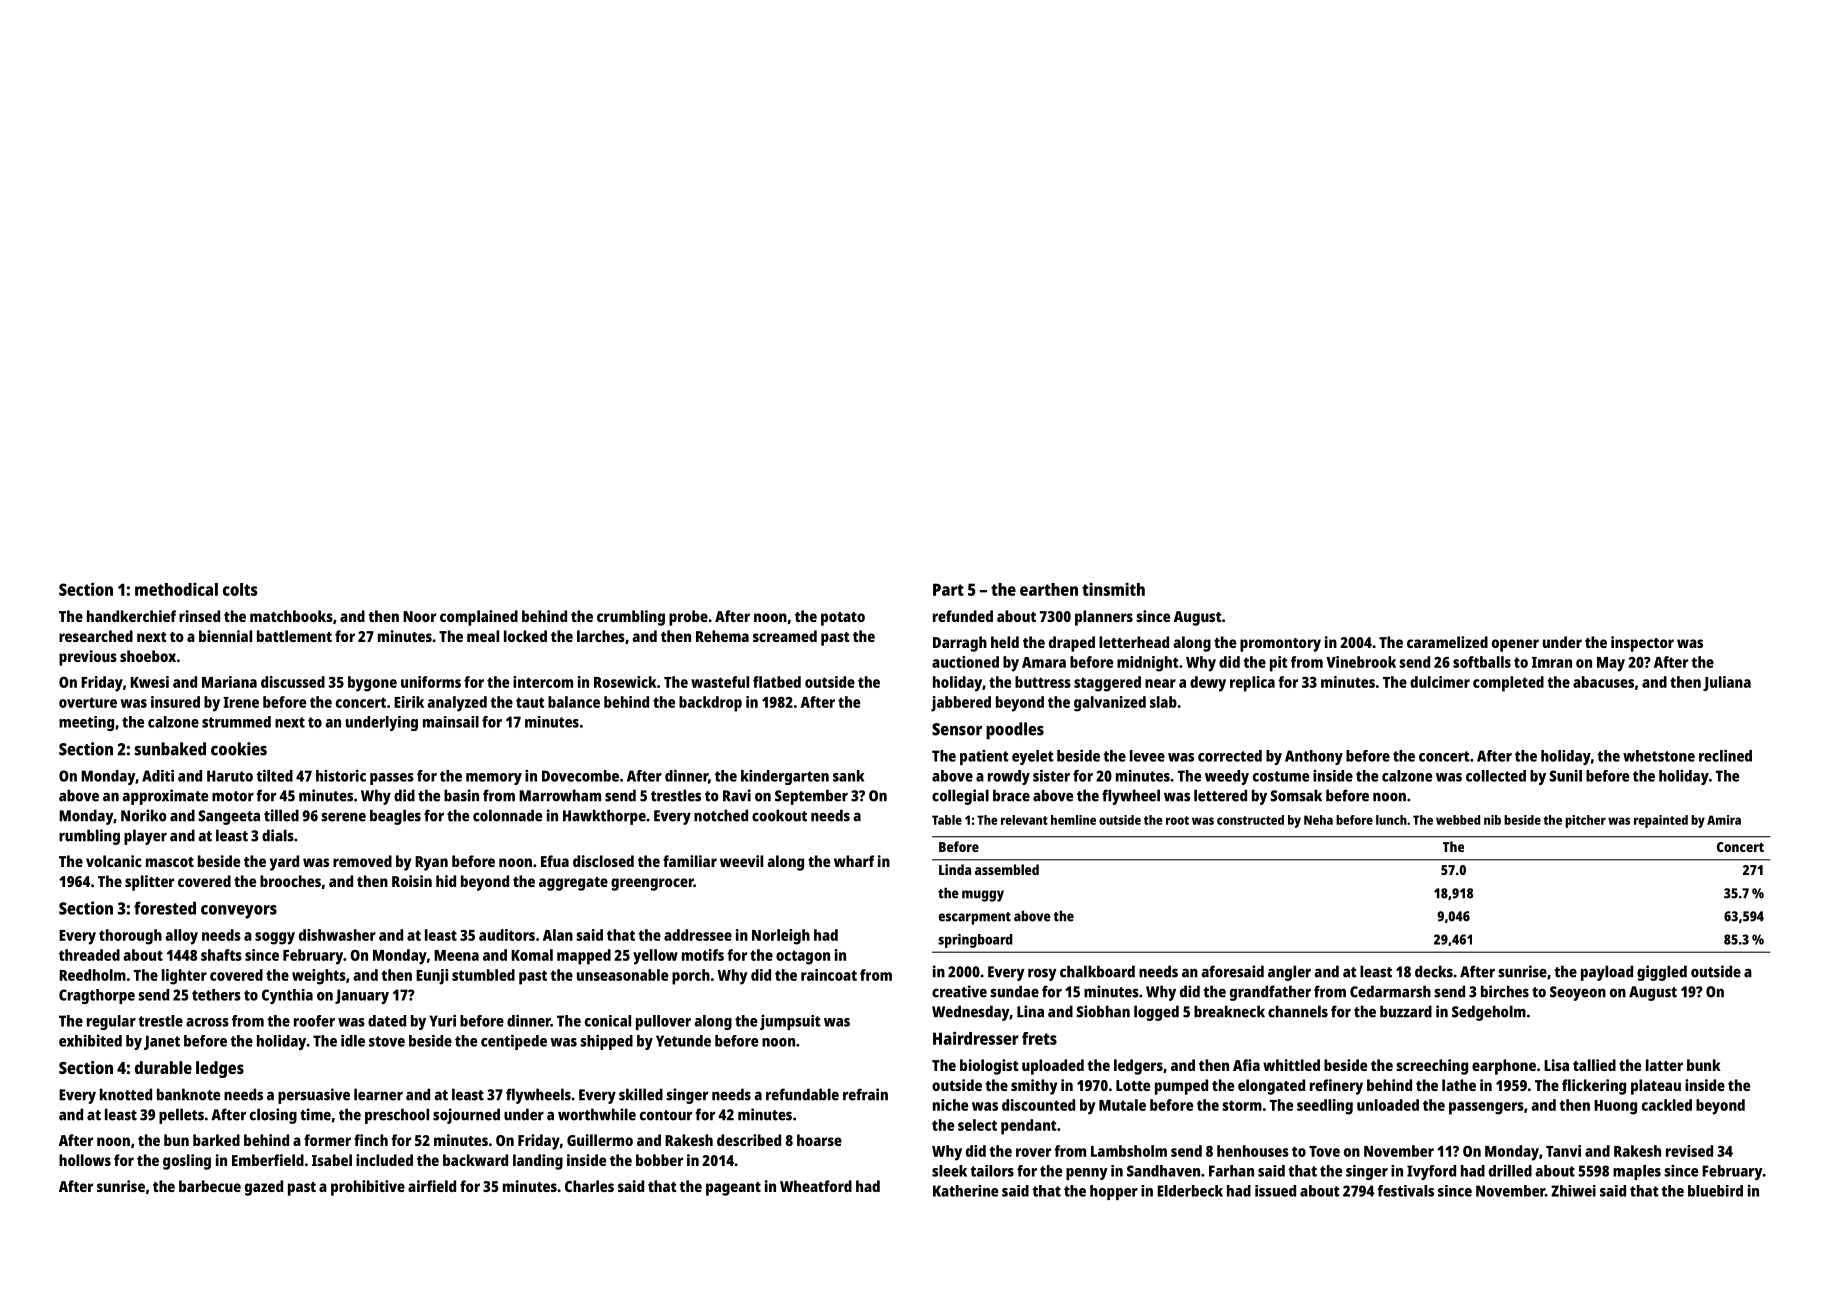 The width and height of the page is (1829, 1293). What do you see at coordinates (1565, 776) in the page?
I see `Sunil` at bounding box center [1565, 776].
